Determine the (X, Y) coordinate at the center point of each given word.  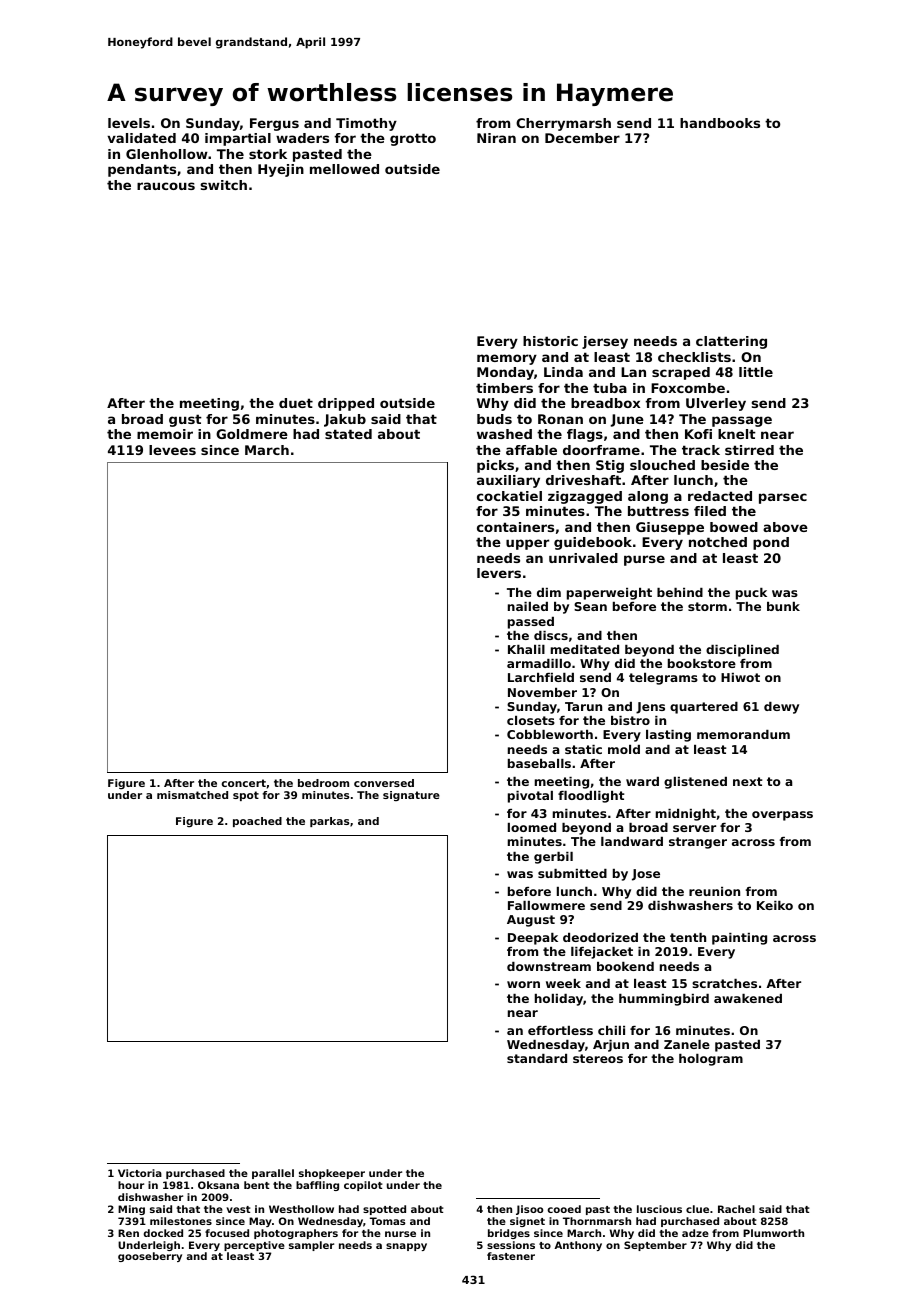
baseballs (539, 763)
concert (244, 783)
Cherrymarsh (563, 124)
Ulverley (716, 404)
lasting (668, 736)
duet (296, 403)
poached (257, 822)
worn (523, 984)
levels (129, 123)
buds (494, 419)
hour (131, 1185)
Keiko (775, 905)
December (582, 138)
